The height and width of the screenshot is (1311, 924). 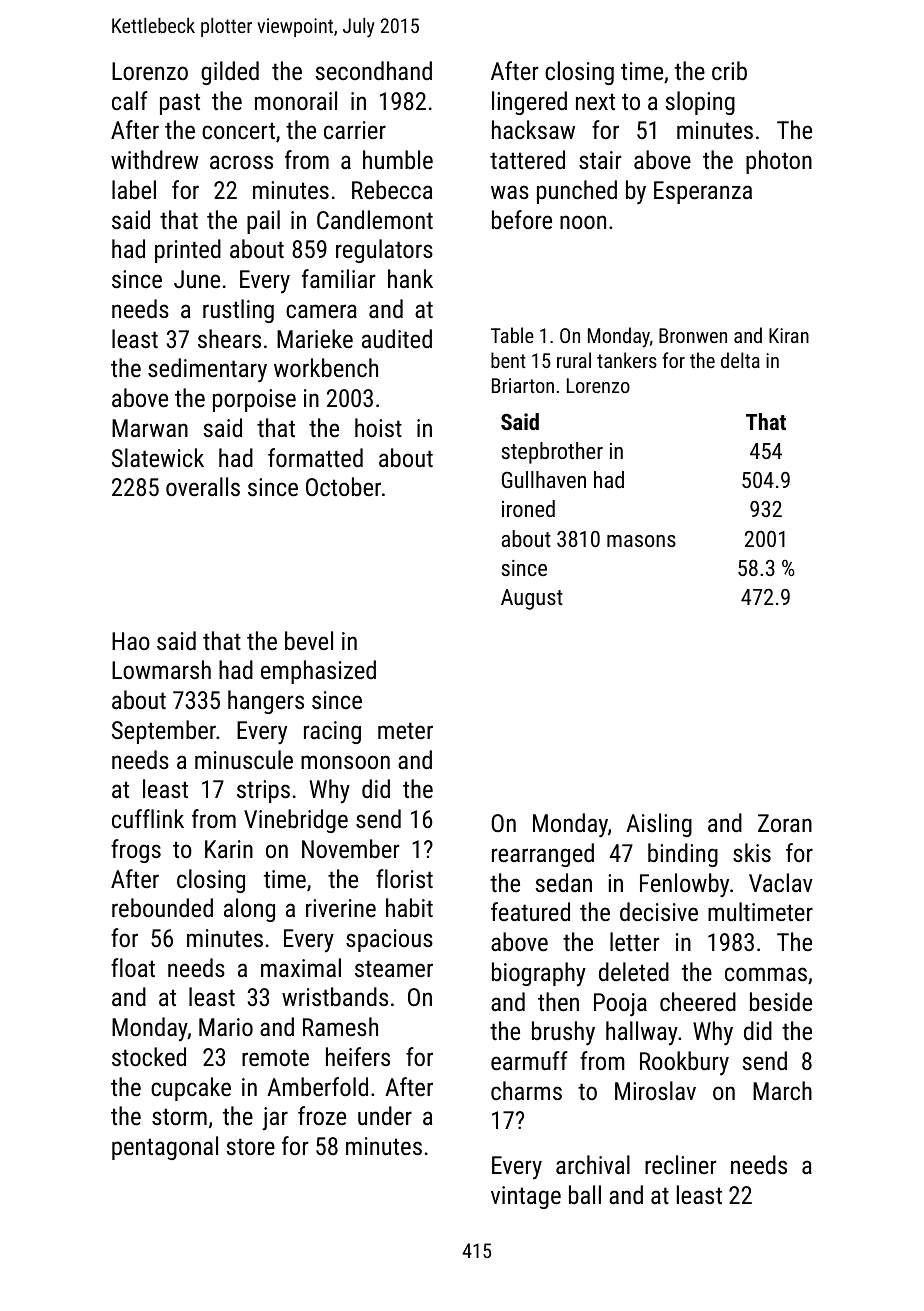 I want to click on printed, so click(x=188, y=251).
